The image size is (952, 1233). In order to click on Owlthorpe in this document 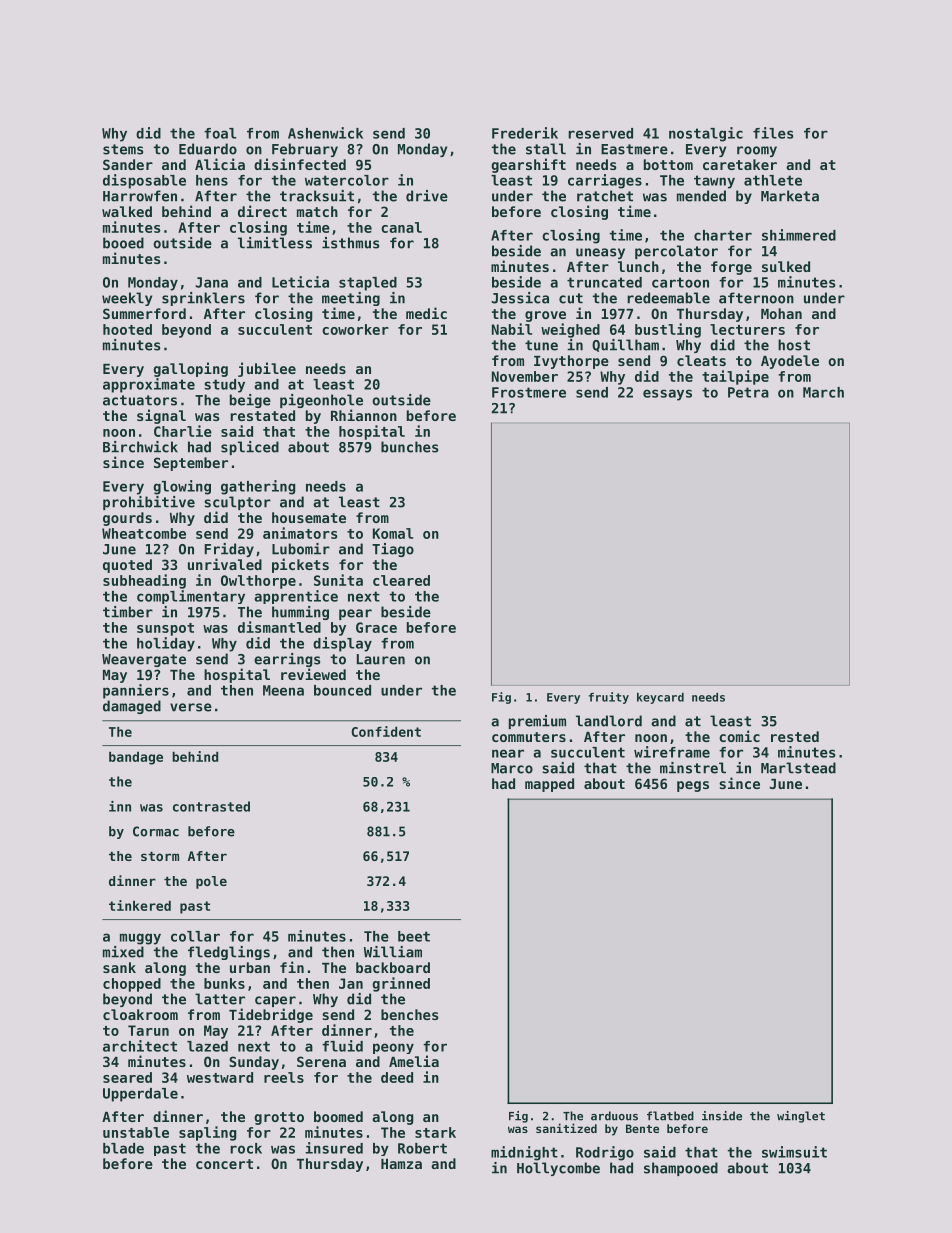, I will do `click(258, 582)`.
